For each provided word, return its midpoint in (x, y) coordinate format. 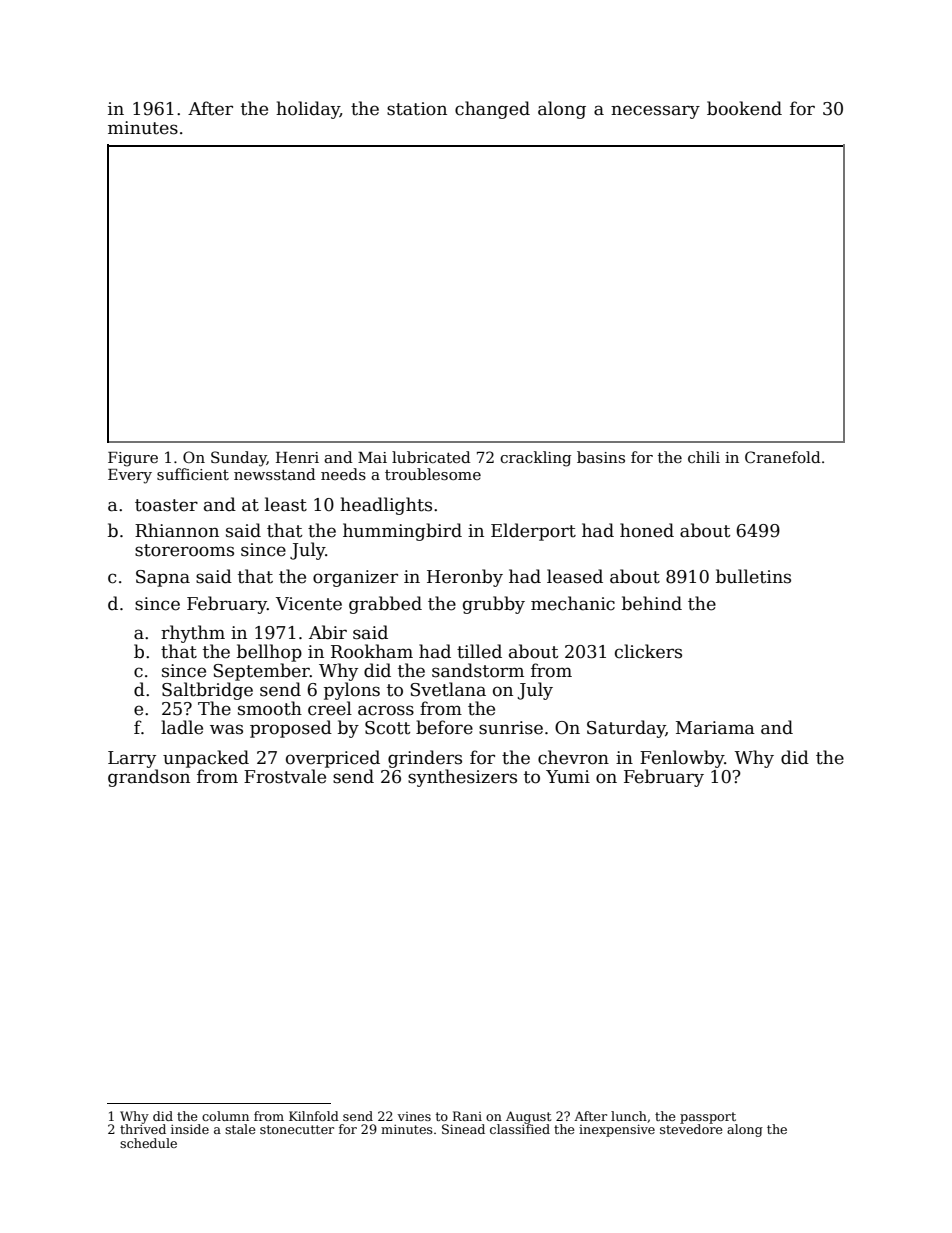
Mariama (715, 728)
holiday (308, 110)
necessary (655, 112)
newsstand (275, 474)
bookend (744, 108)
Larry (132, 759)
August (528, 1117)
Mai (372, 457)
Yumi (568, 777)
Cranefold (783, 457)
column (225, 1116)
